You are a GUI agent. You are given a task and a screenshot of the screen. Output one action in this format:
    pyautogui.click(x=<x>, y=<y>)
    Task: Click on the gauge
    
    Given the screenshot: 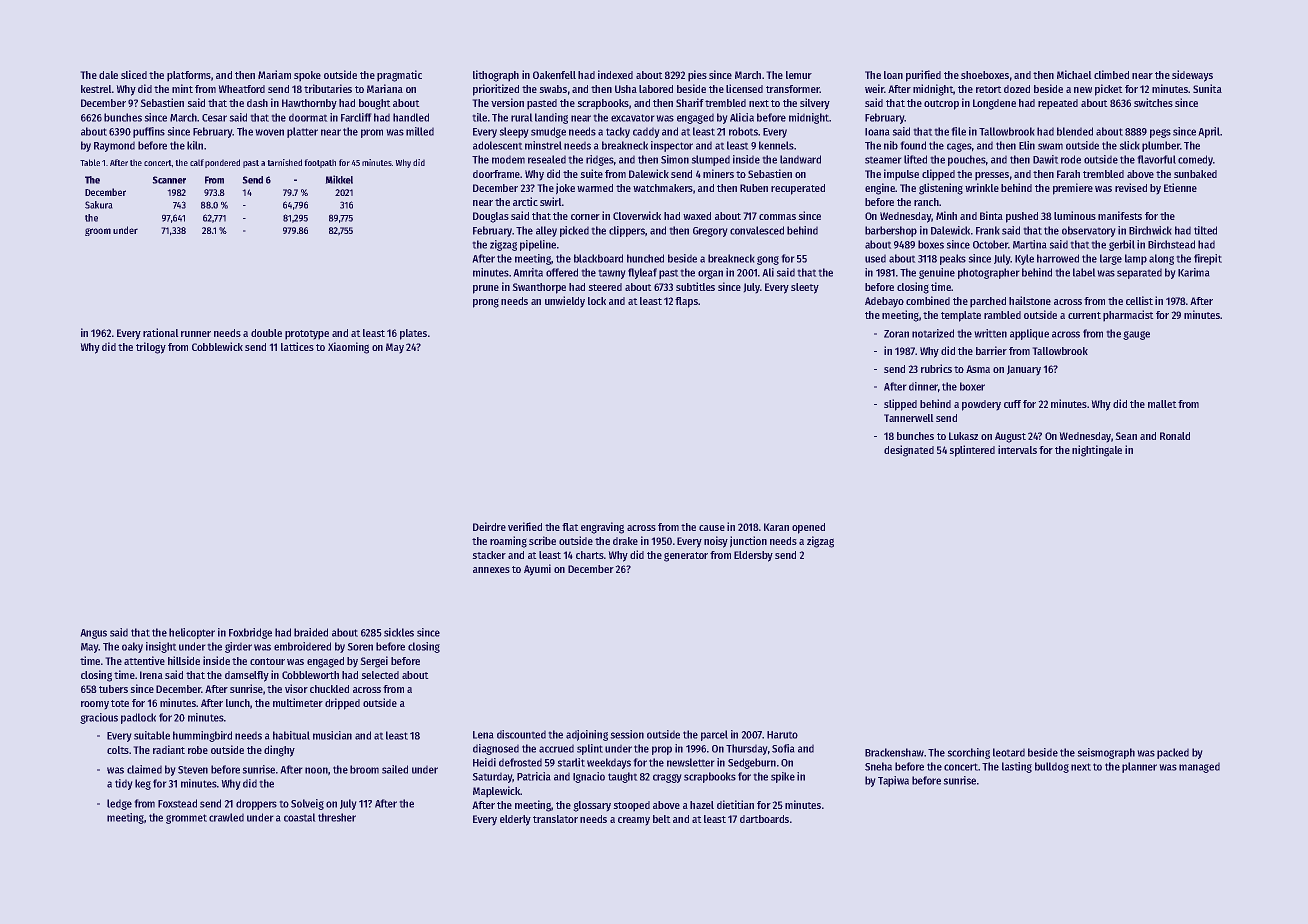 What is the action you would take?
    pyautogui.click(x=1136, y=335)
